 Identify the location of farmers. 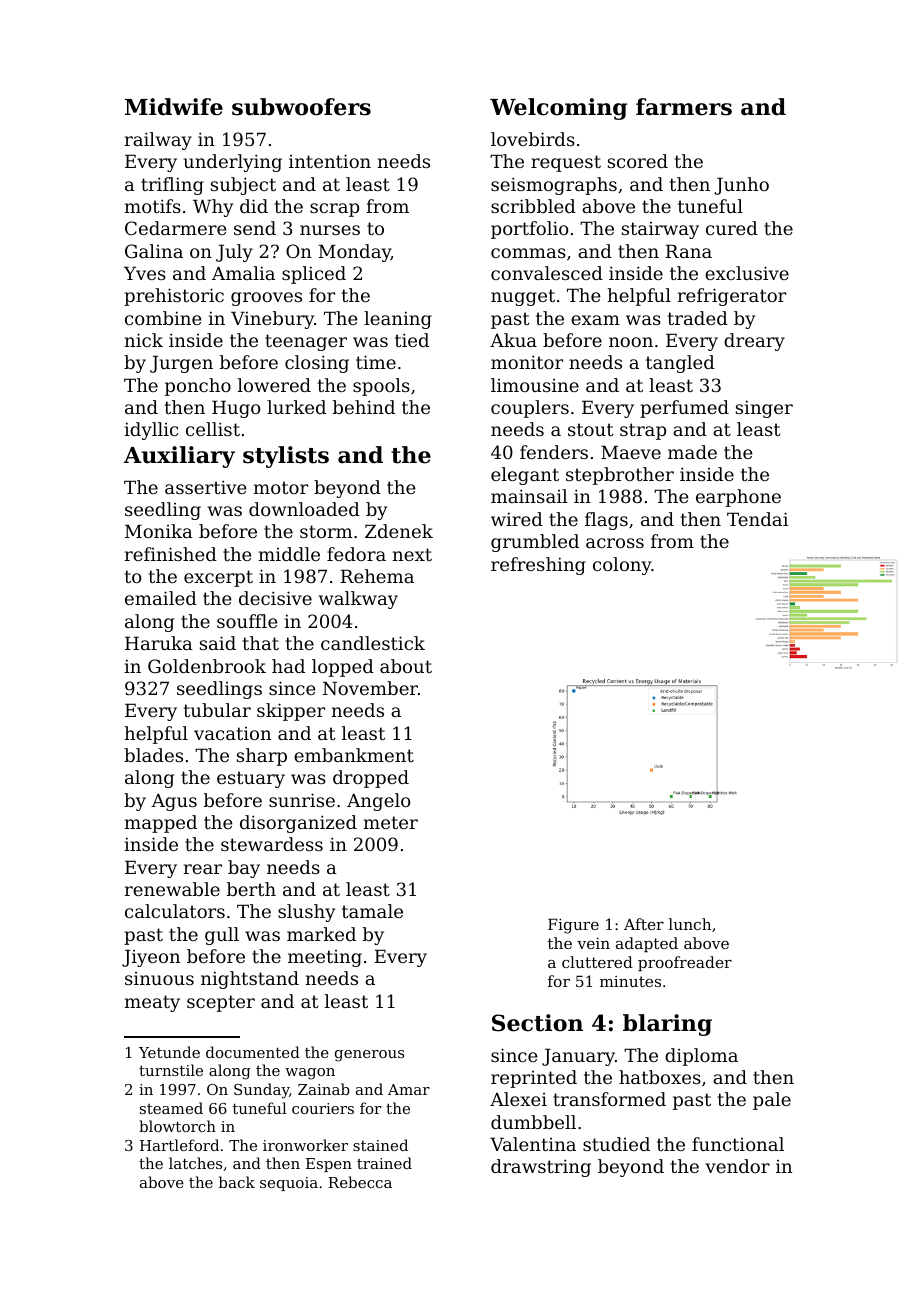
(684, 107).
